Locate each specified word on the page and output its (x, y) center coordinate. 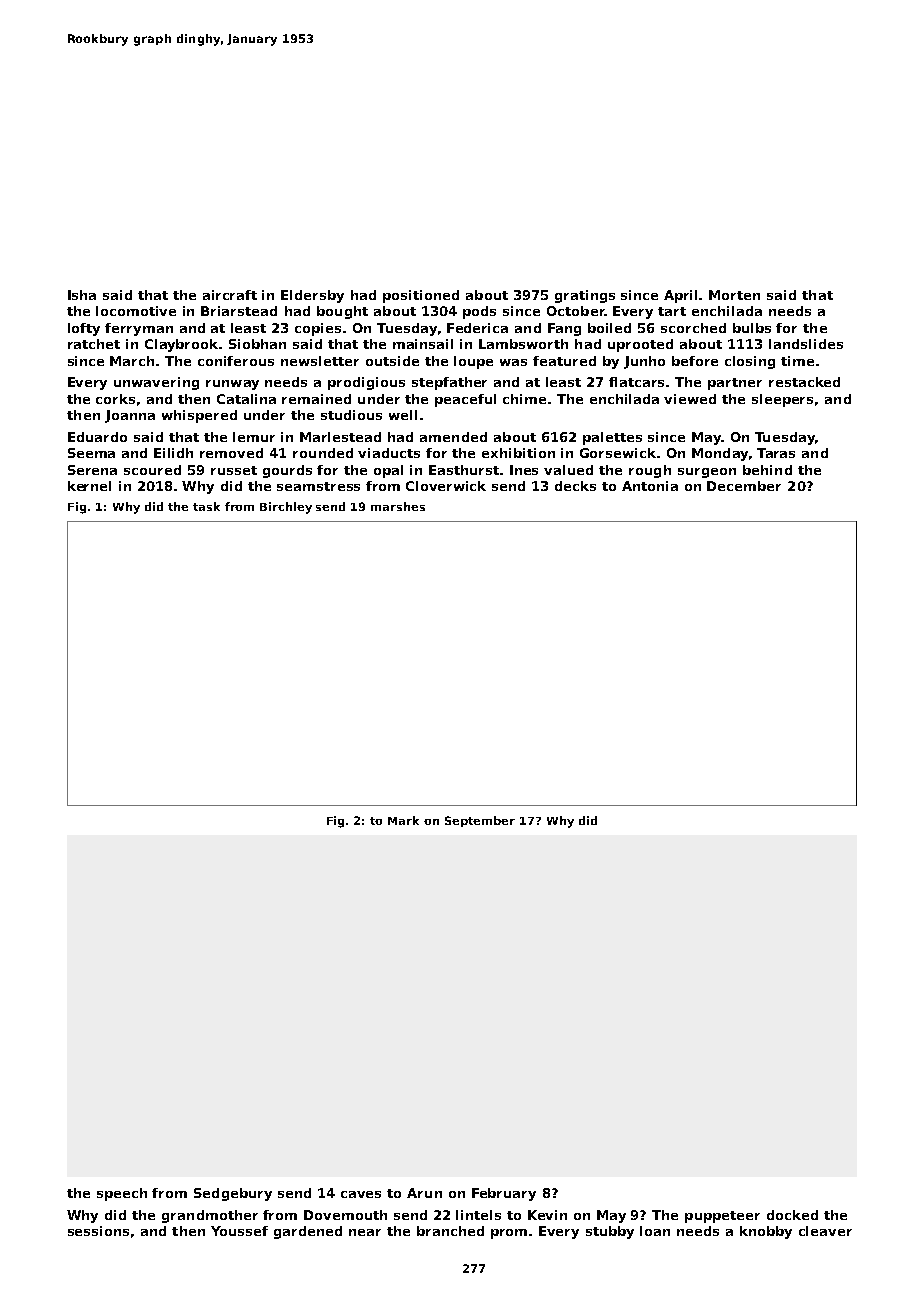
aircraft (230, 295)
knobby (766, 1232)
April (680, 296)
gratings (585, 296)
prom (509, 1234)
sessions (98, 1231)
